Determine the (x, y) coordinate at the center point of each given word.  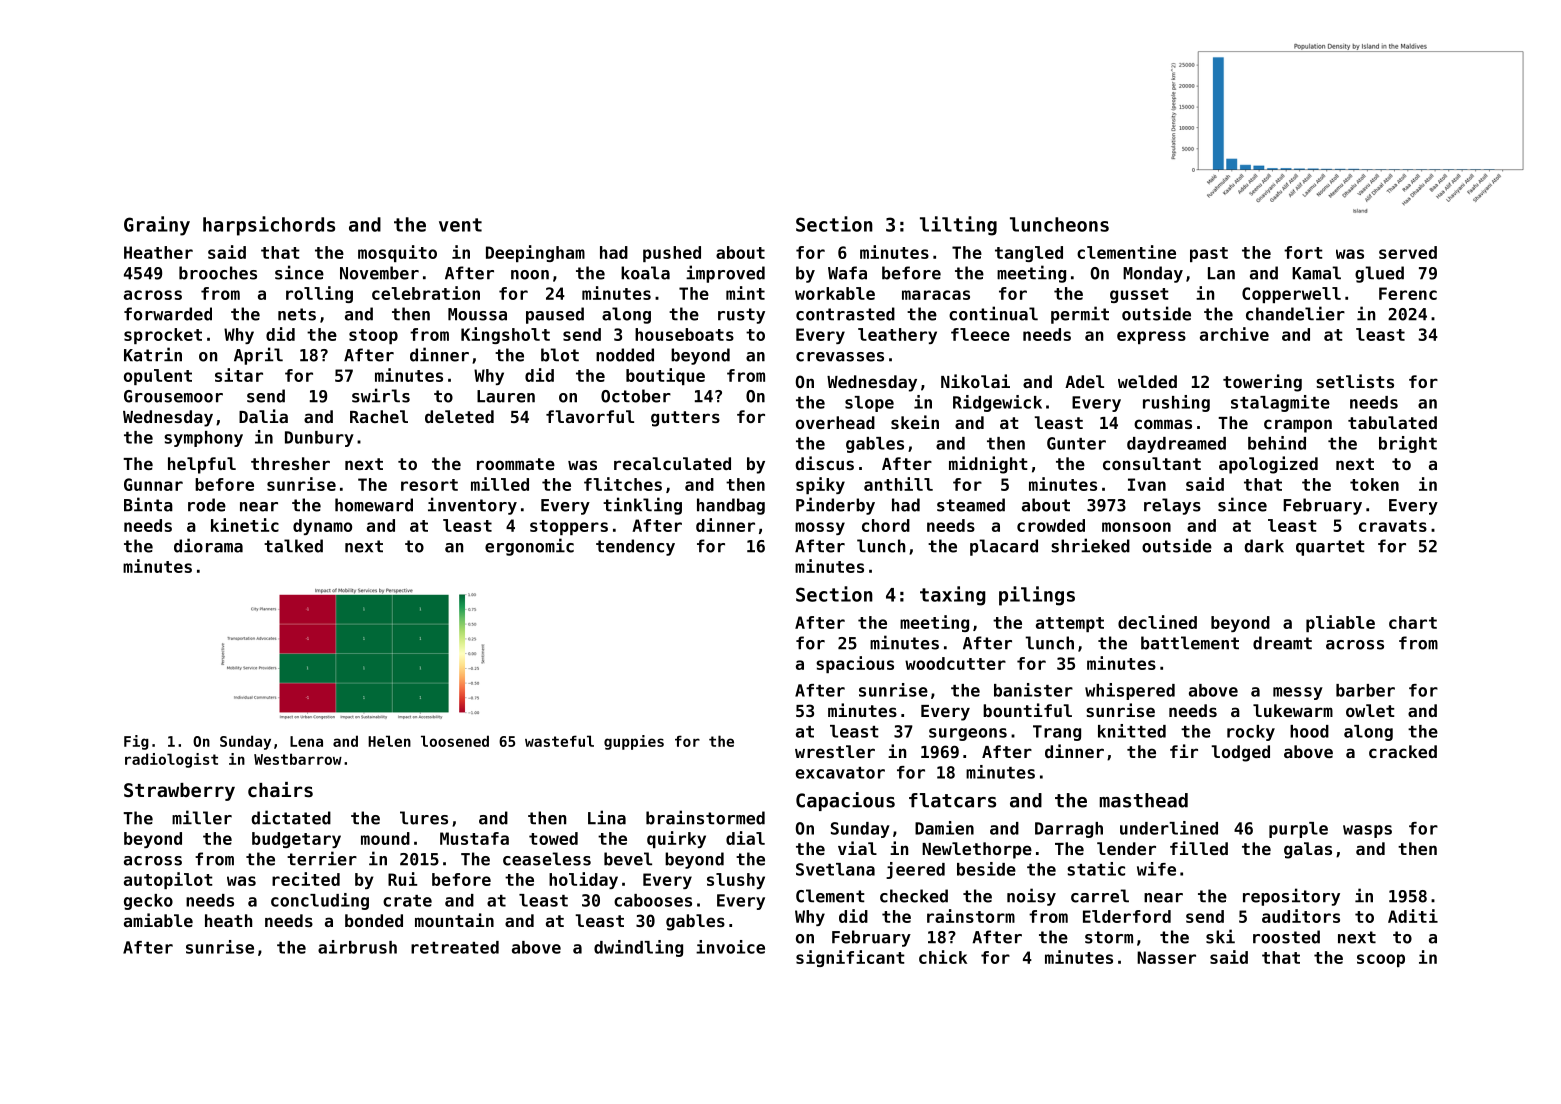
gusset (1139, 295)
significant (850, 958)
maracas (936, 295)
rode (207, 505)
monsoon (1136, 527)
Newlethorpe (977, 850)
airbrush (357, 947)
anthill (898, 484)
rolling (319, 294)
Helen (389, 741)
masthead (1143, 800)
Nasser (1166, 957)
